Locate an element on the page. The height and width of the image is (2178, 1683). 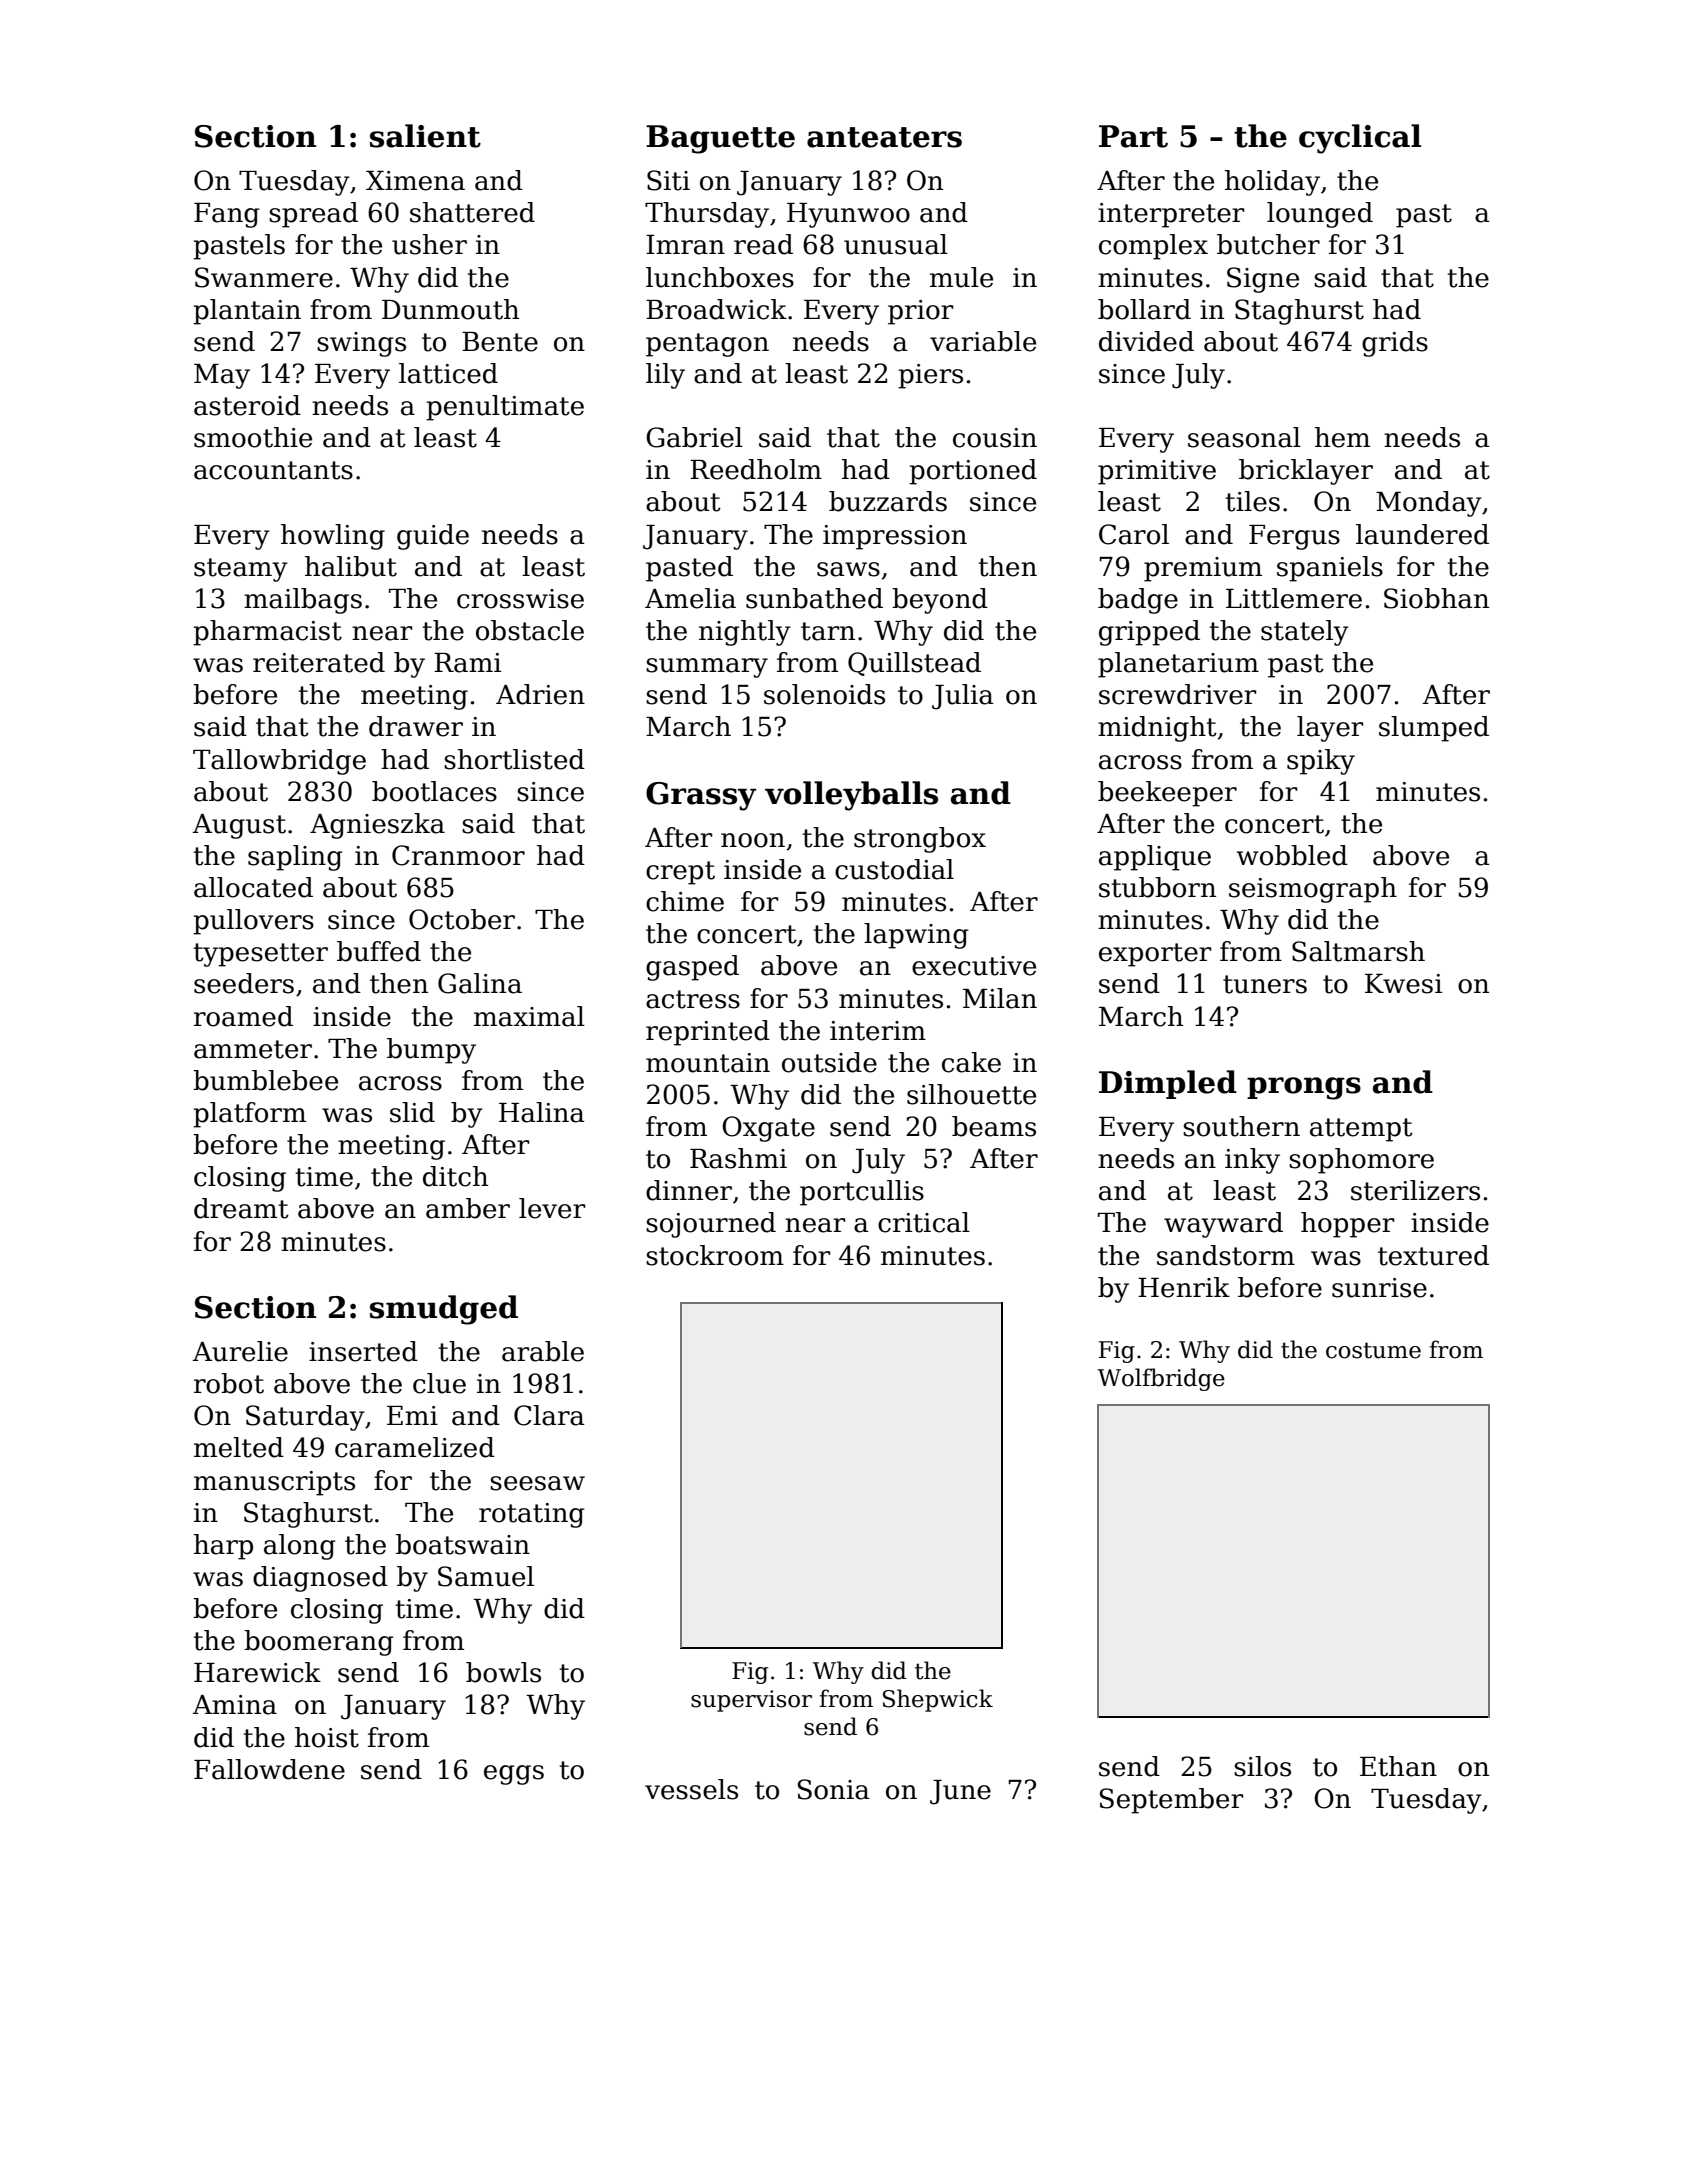
May is located at coordinates (222, 376).
